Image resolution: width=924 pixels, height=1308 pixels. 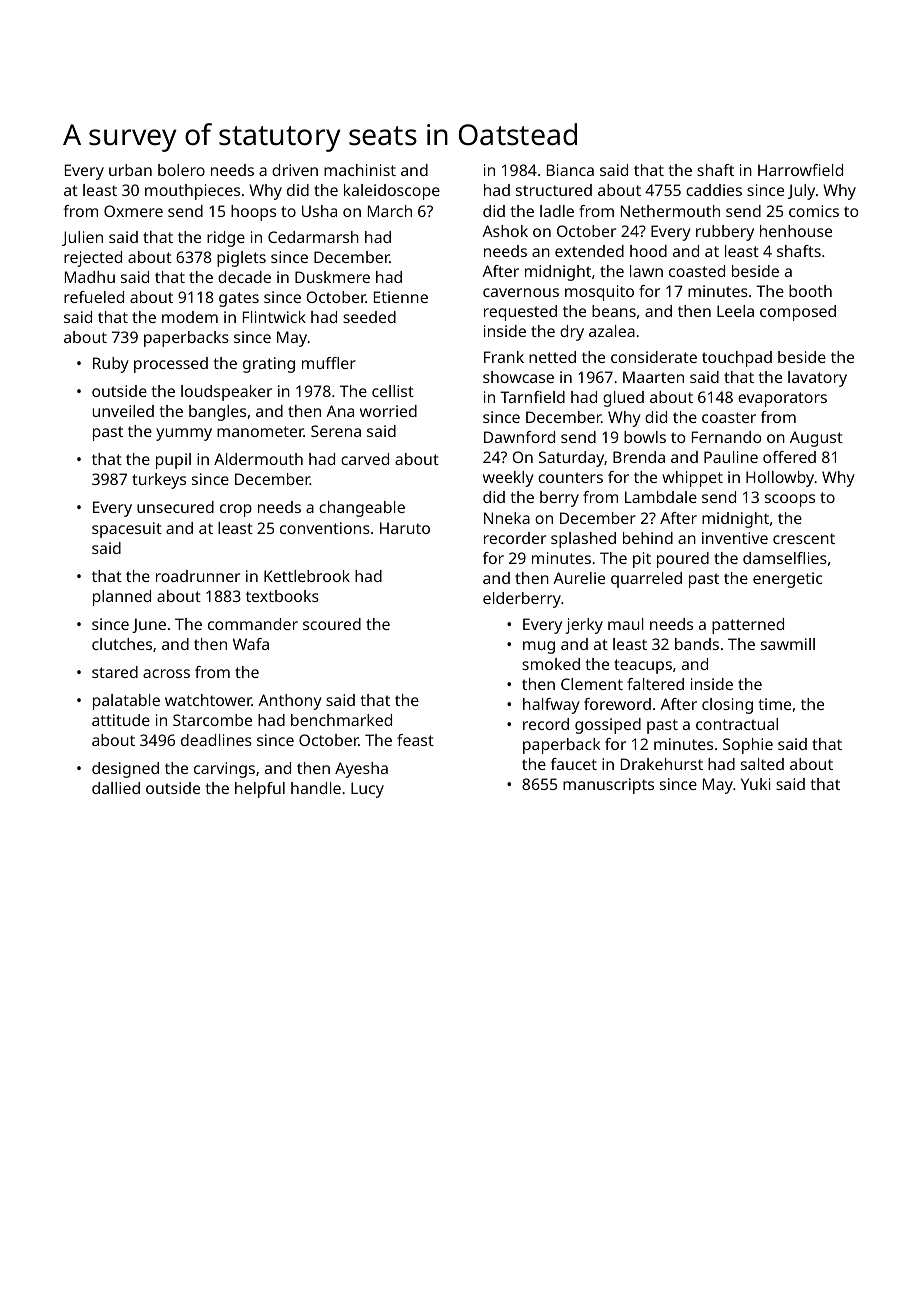 I want to click on Nethermouth, so click(x=670, y=211).
